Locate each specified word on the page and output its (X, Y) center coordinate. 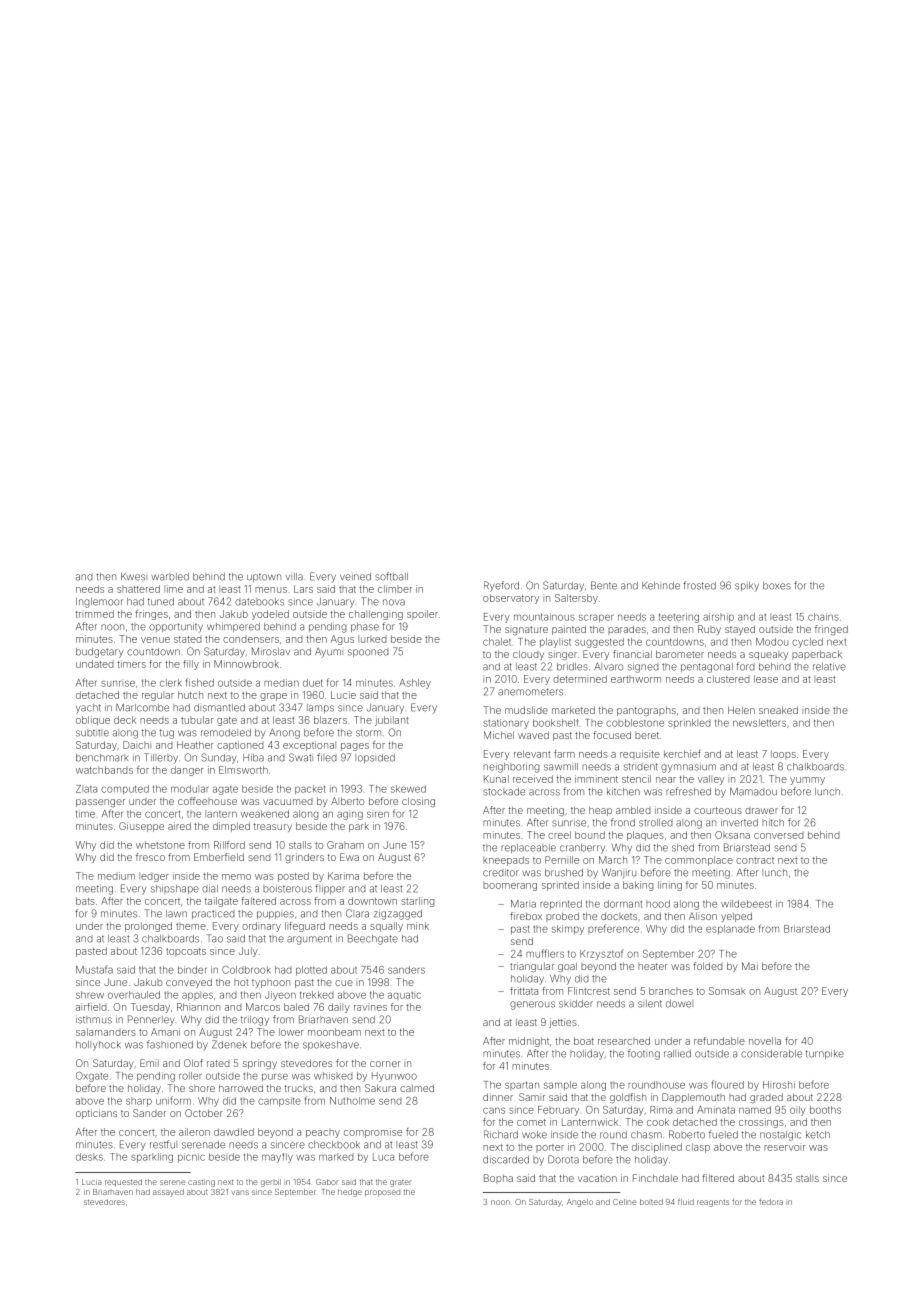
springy (260, 1064)
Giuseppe (141, 827)
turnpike (825, 1054)
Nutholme (352, 1101)
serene (173, 1182)
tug (167, 734)
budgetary (99, 653)
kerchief (682, 754)
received (533, 779)
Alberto (348, 801)
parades (627, 630)
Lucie (343, 695)
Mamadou (753, 792)
